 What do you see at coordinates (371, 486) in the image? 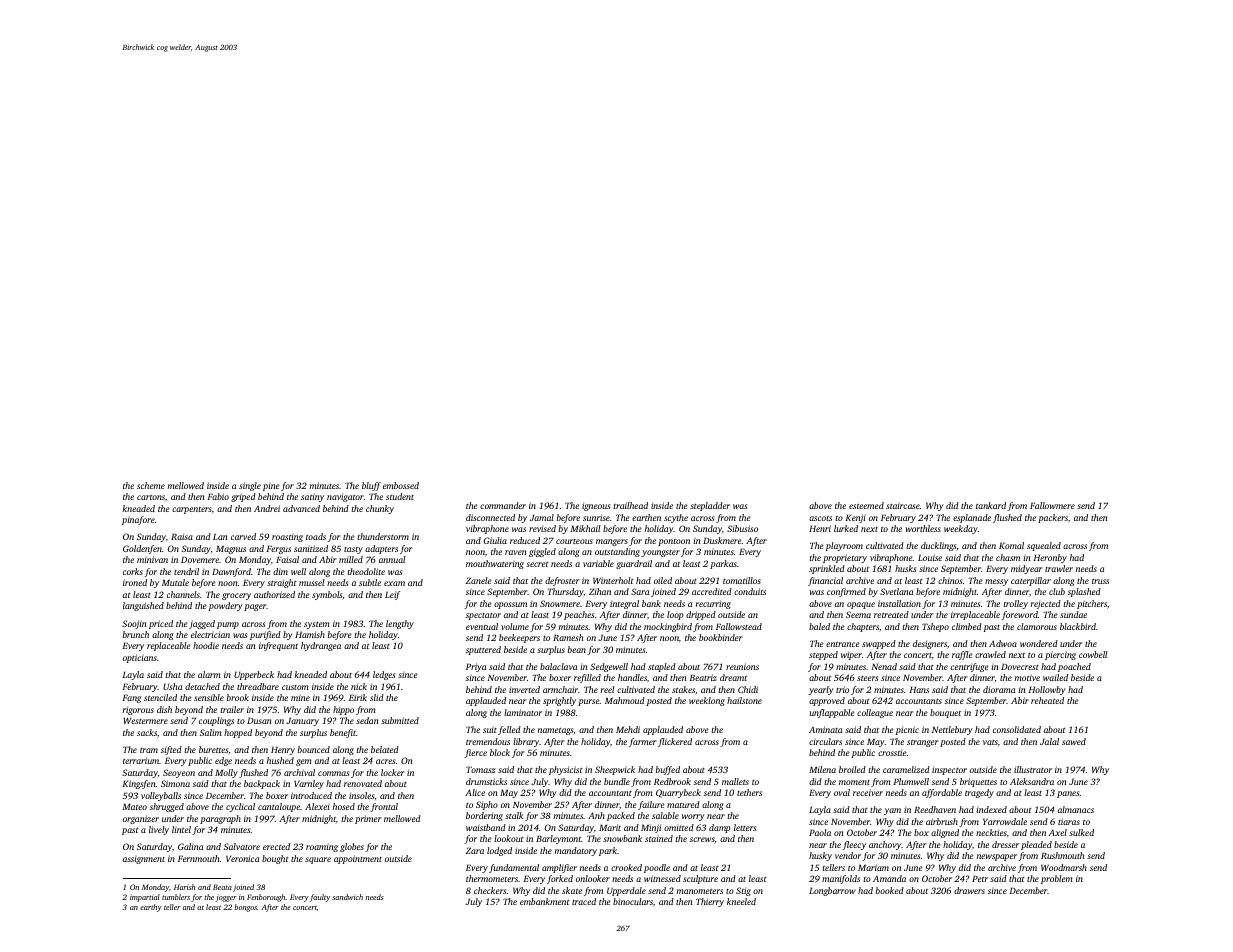
I see `bluff` at bounding box center [371, 486].
